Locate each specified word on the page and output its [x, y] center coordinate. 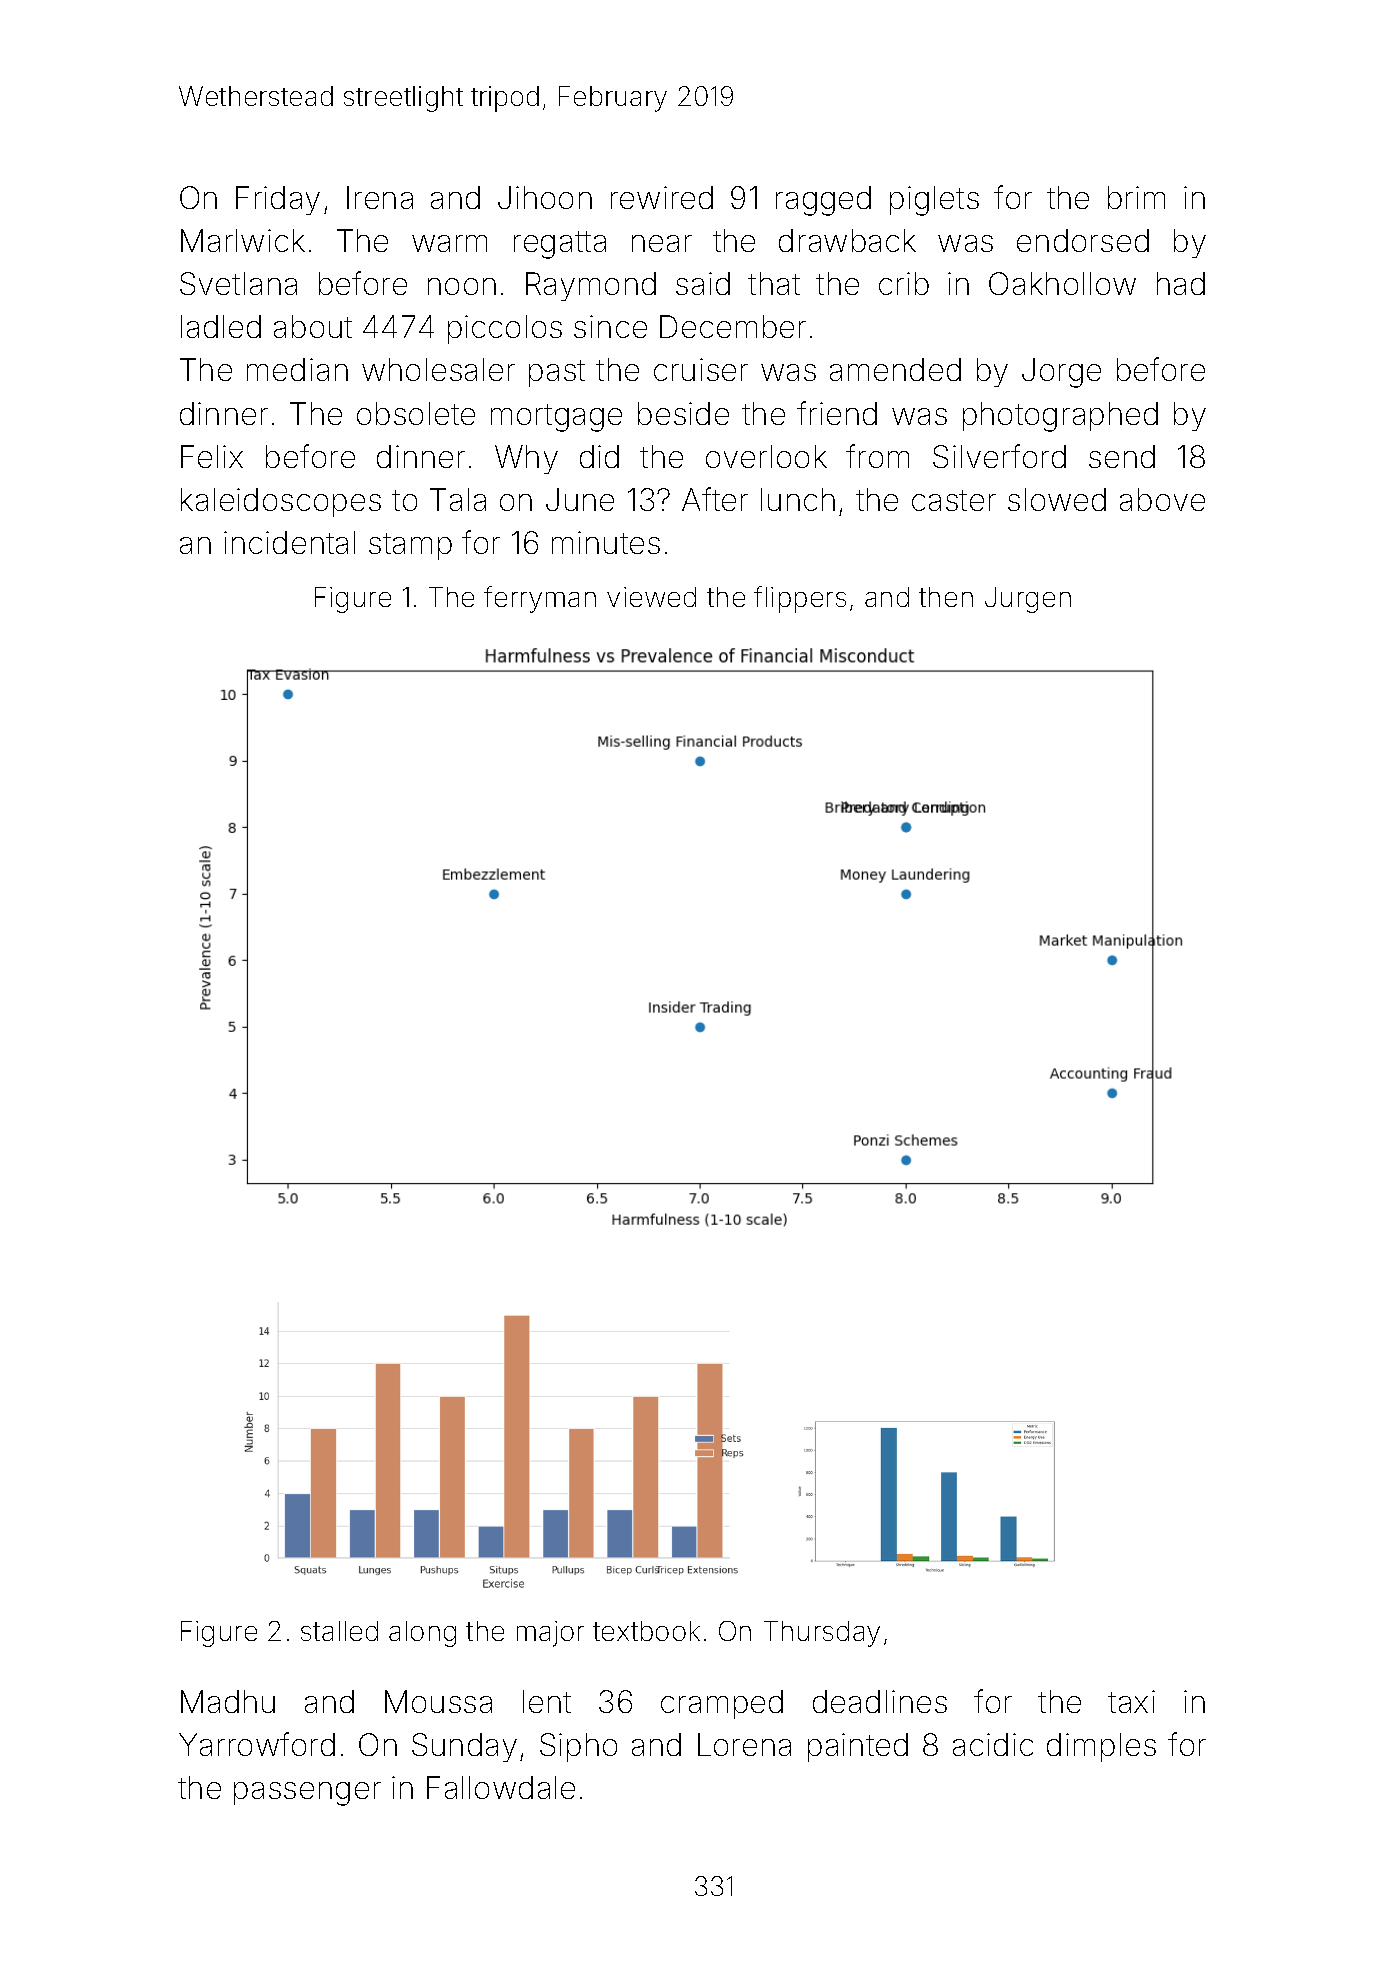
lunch [798, 499]
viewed [651, 597]
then [946, 597]
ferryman [540, 599]
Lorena [744, 1744]
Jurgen [1028, 600]
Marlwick [243, 240]
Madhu [228, 1701]
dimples [1101, 1747]
